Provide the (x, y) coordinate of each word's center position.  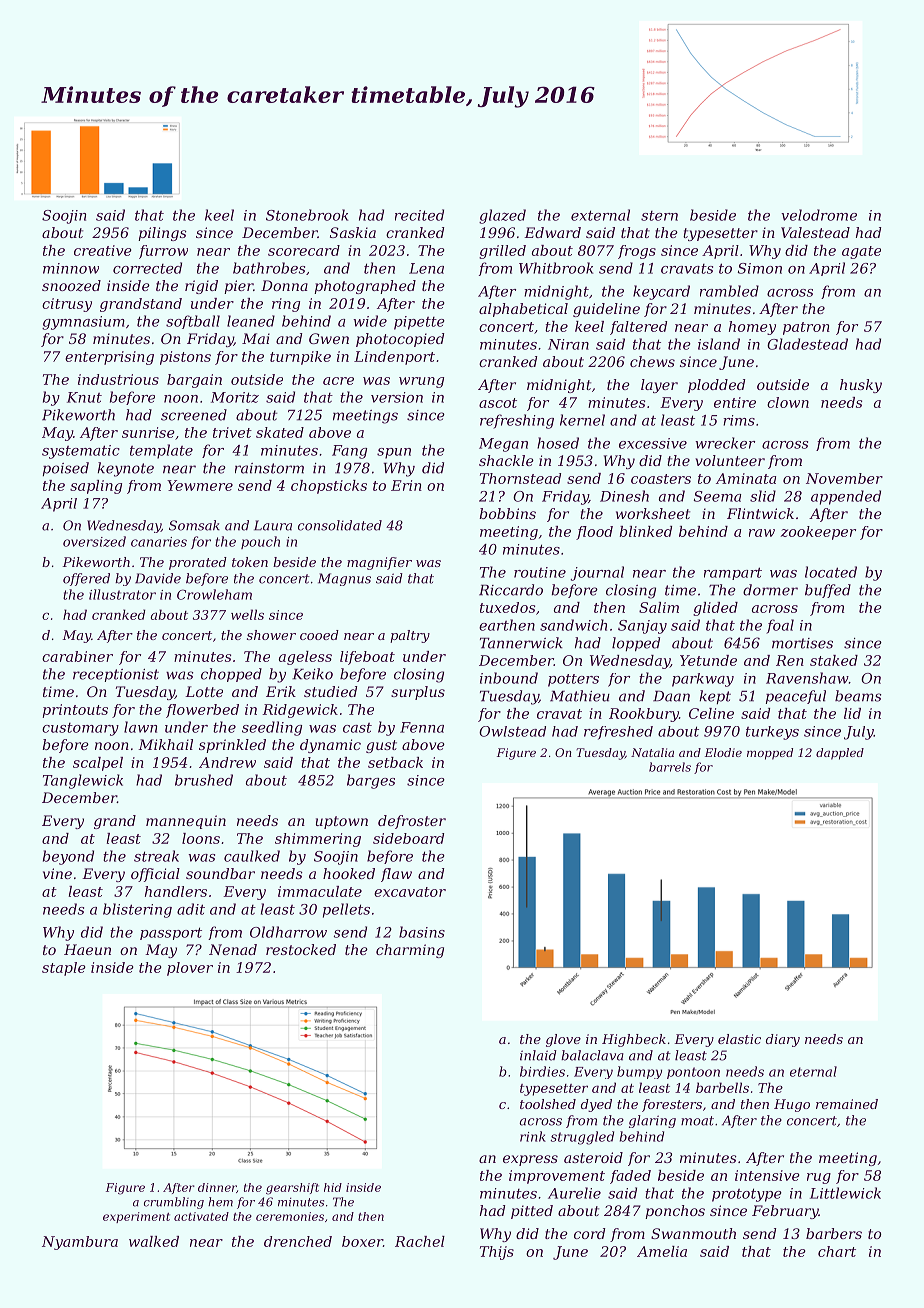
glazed (502, 216)
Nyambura (80, 1243)
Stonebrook (307, 215)
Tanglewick (83, 781)
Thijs (497, 1253)
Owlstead (512, 731)
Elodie (723, 752)
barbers (834, 1233)
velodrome (819, 215)
